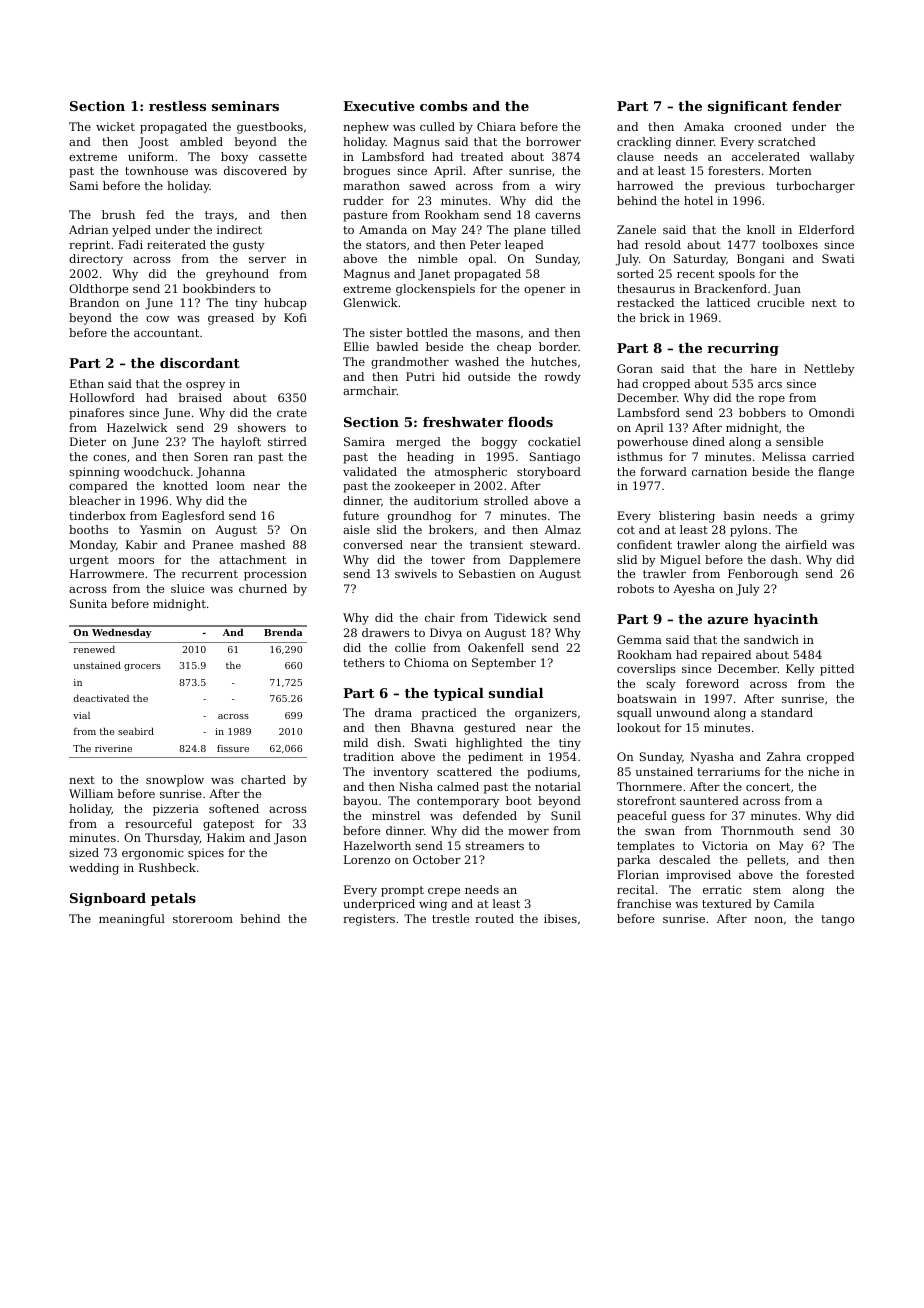 This image has height=1308, width=924. I want to click on hotel, so click(698, 200).
